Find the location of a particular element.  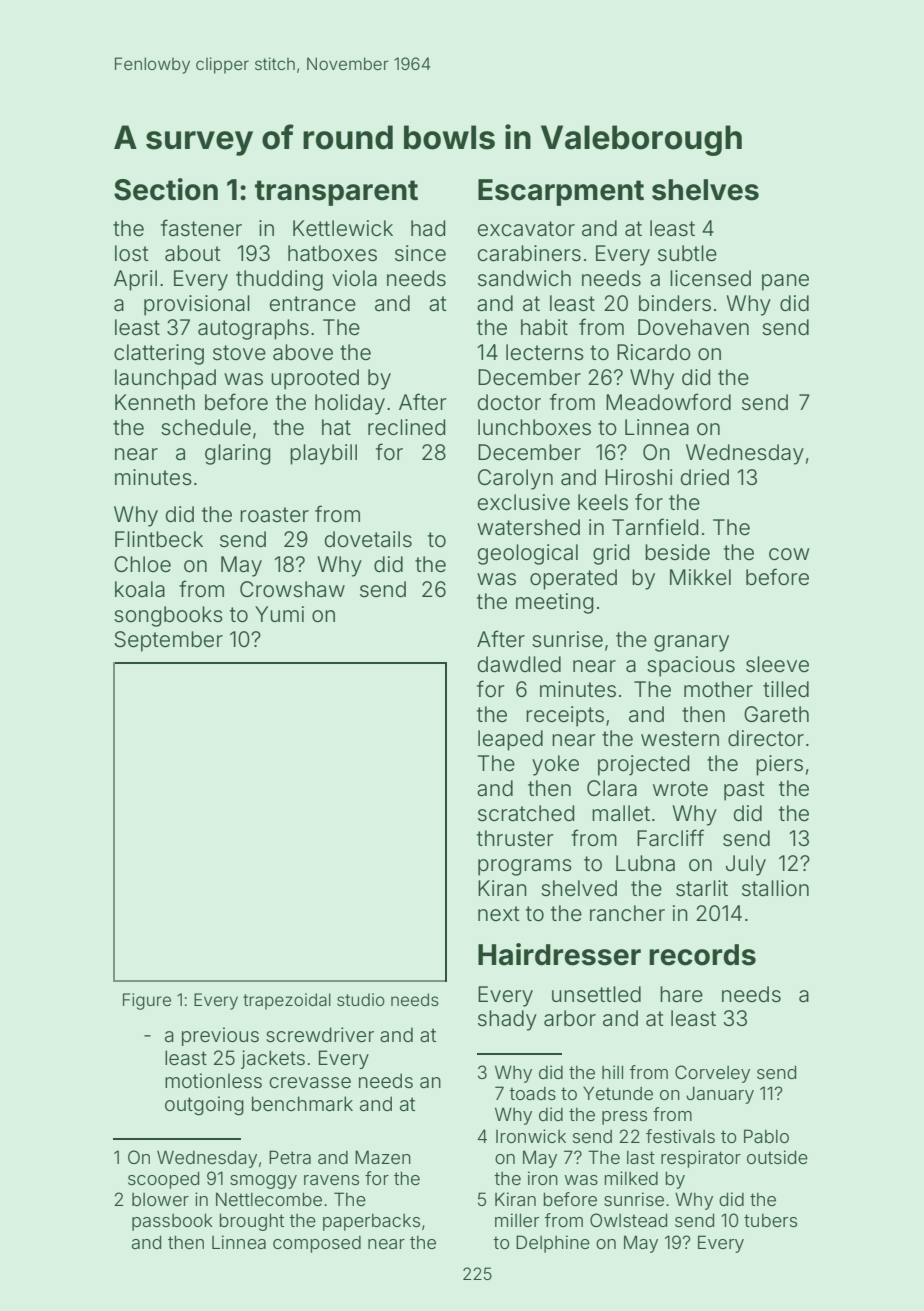

spacious is located at coordinates (691, 666).
